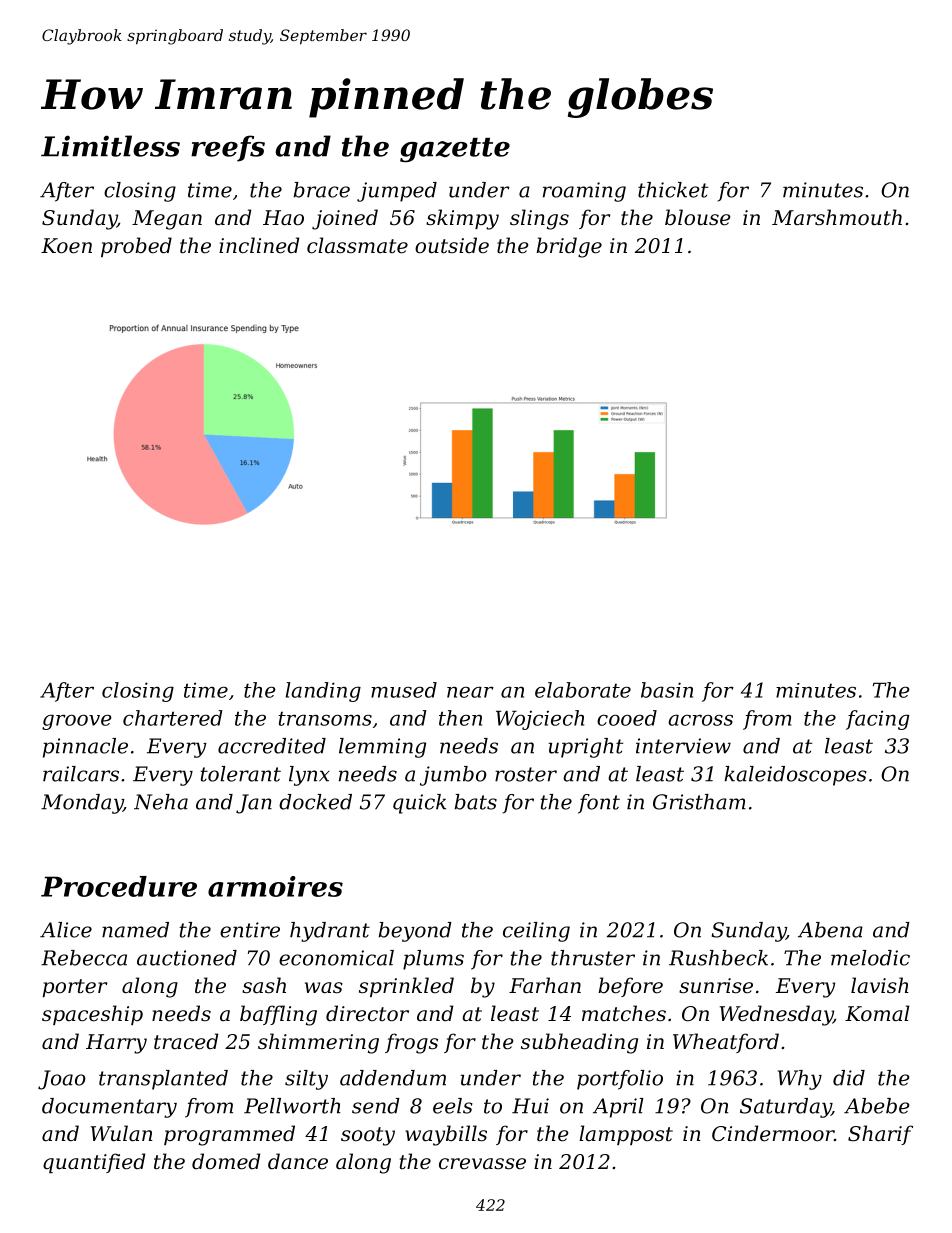 Image resolution: width=952 pixels, height=1233 pixels. What do you see at coordinates (415, 932) in the screenshot?
I see `beyond` at bounding box center [415, 932].
